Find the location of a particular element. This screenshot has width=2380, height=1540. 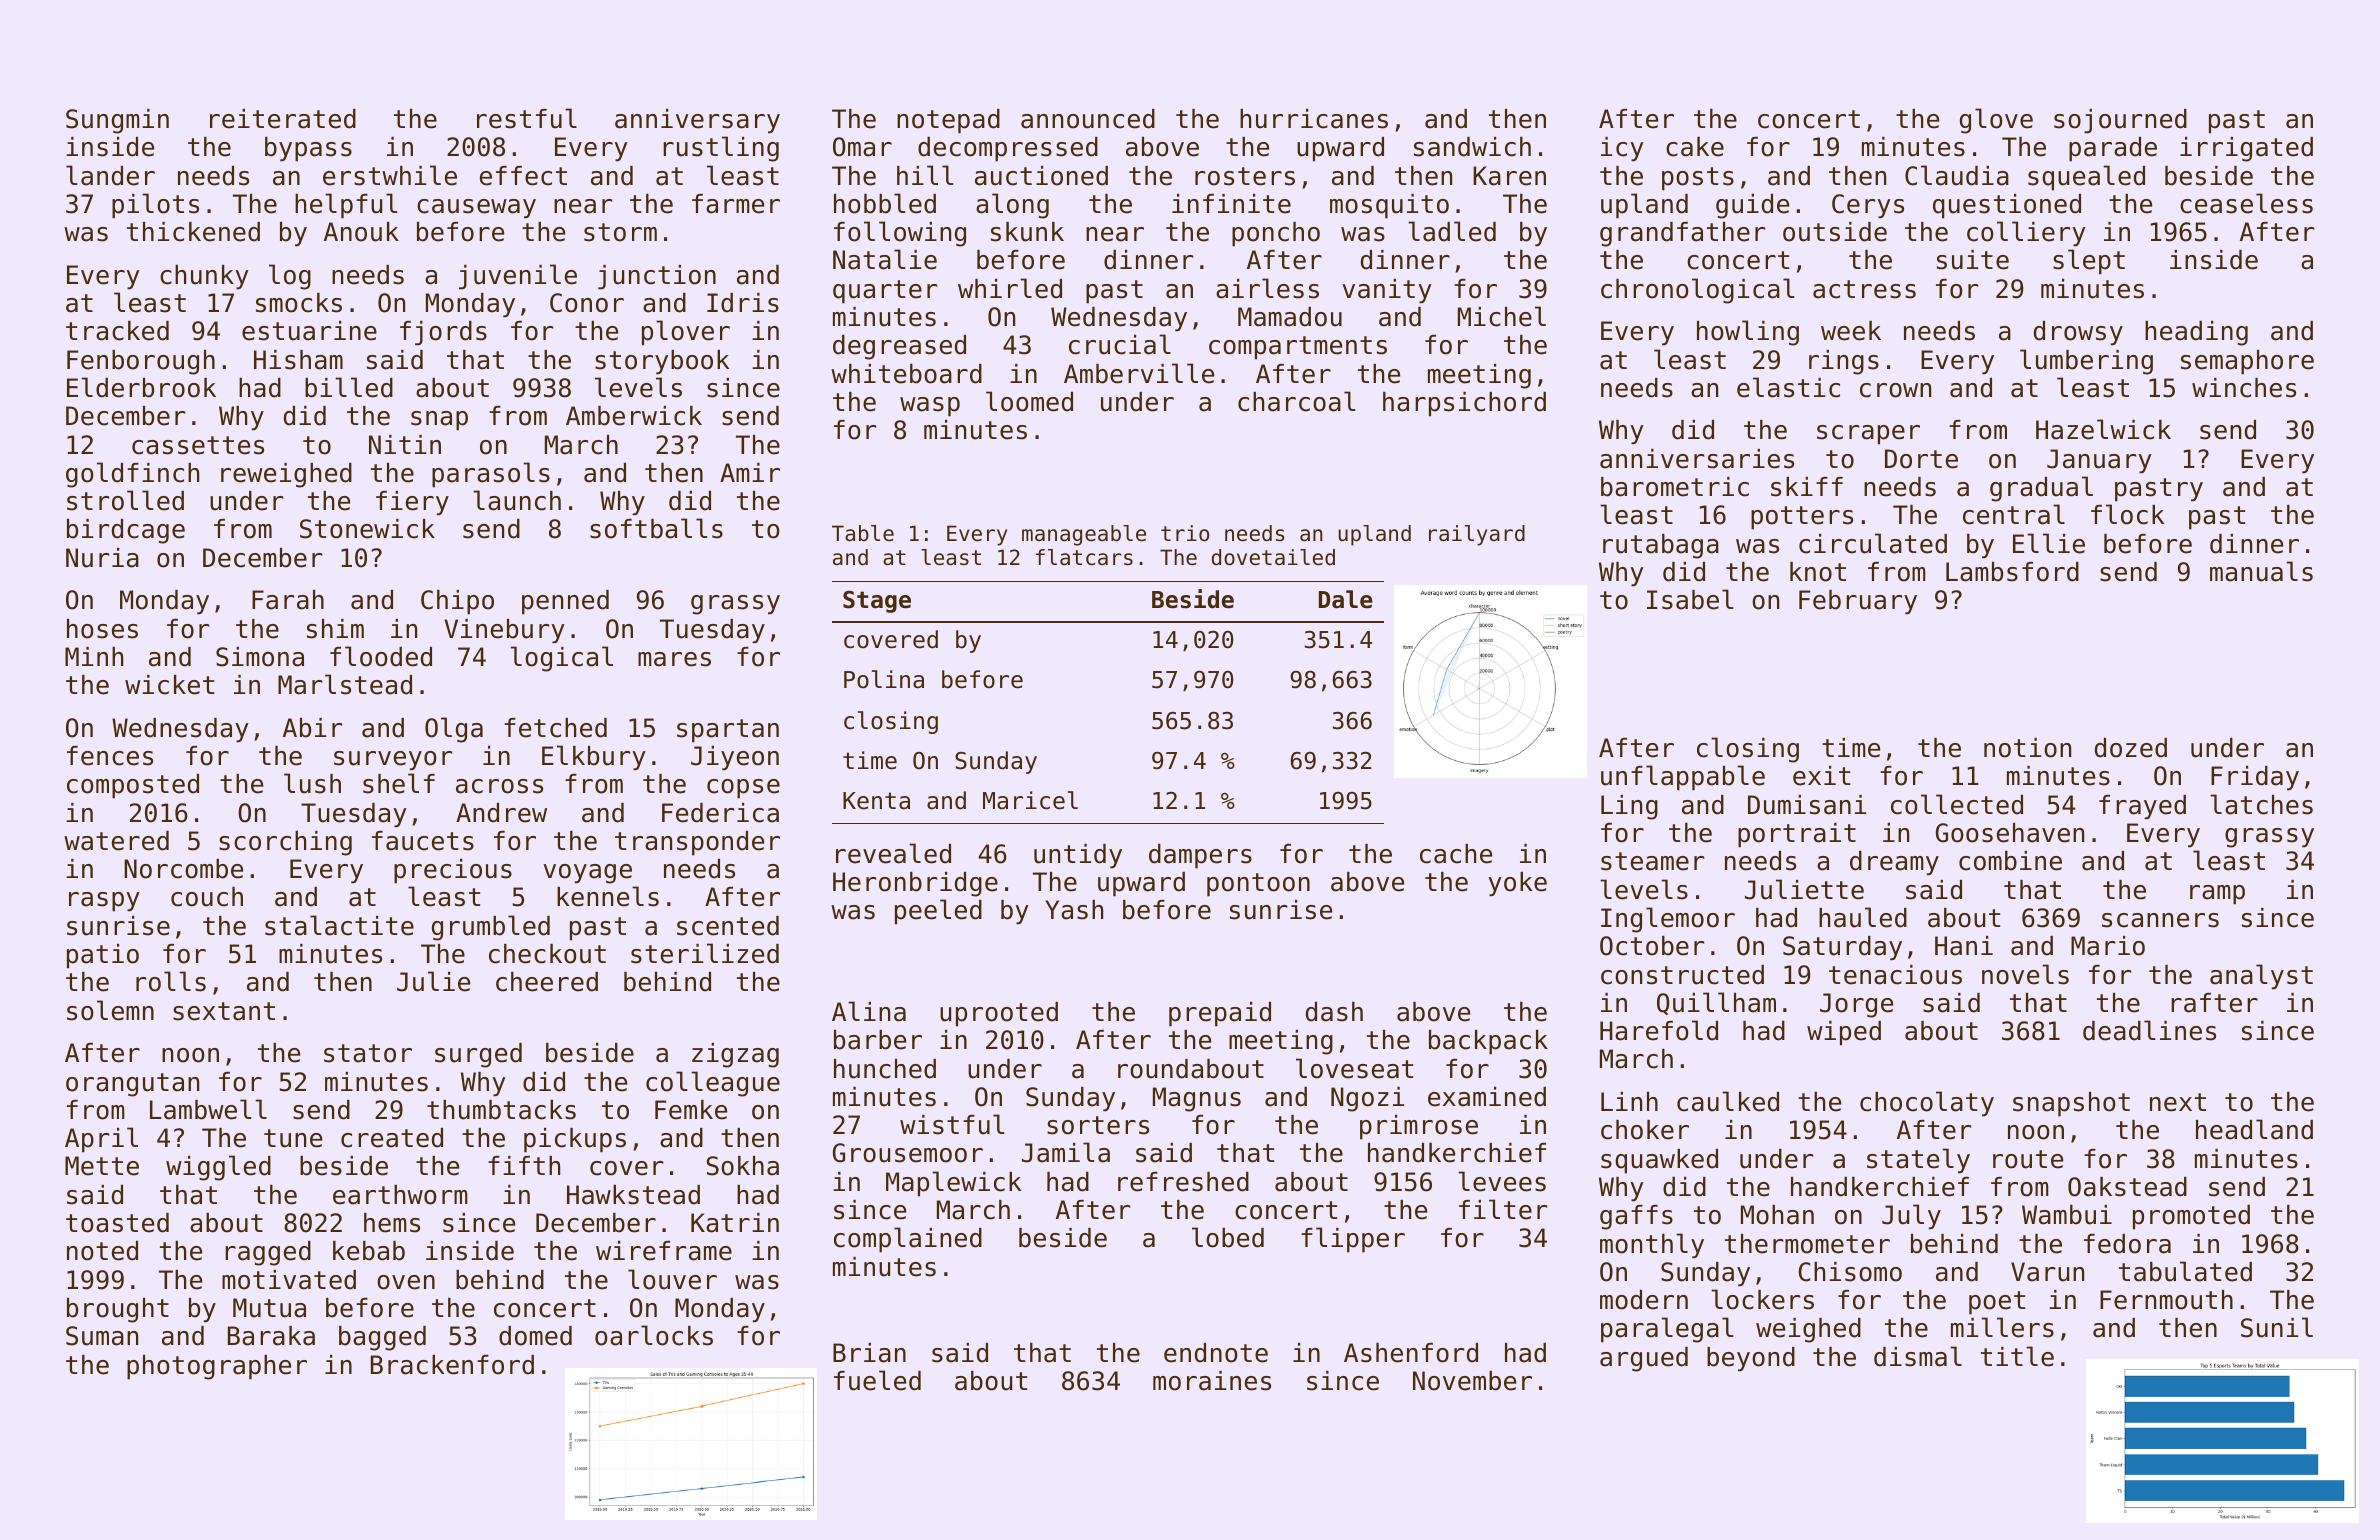

unflappable is located at coordinates (1683, 778).
